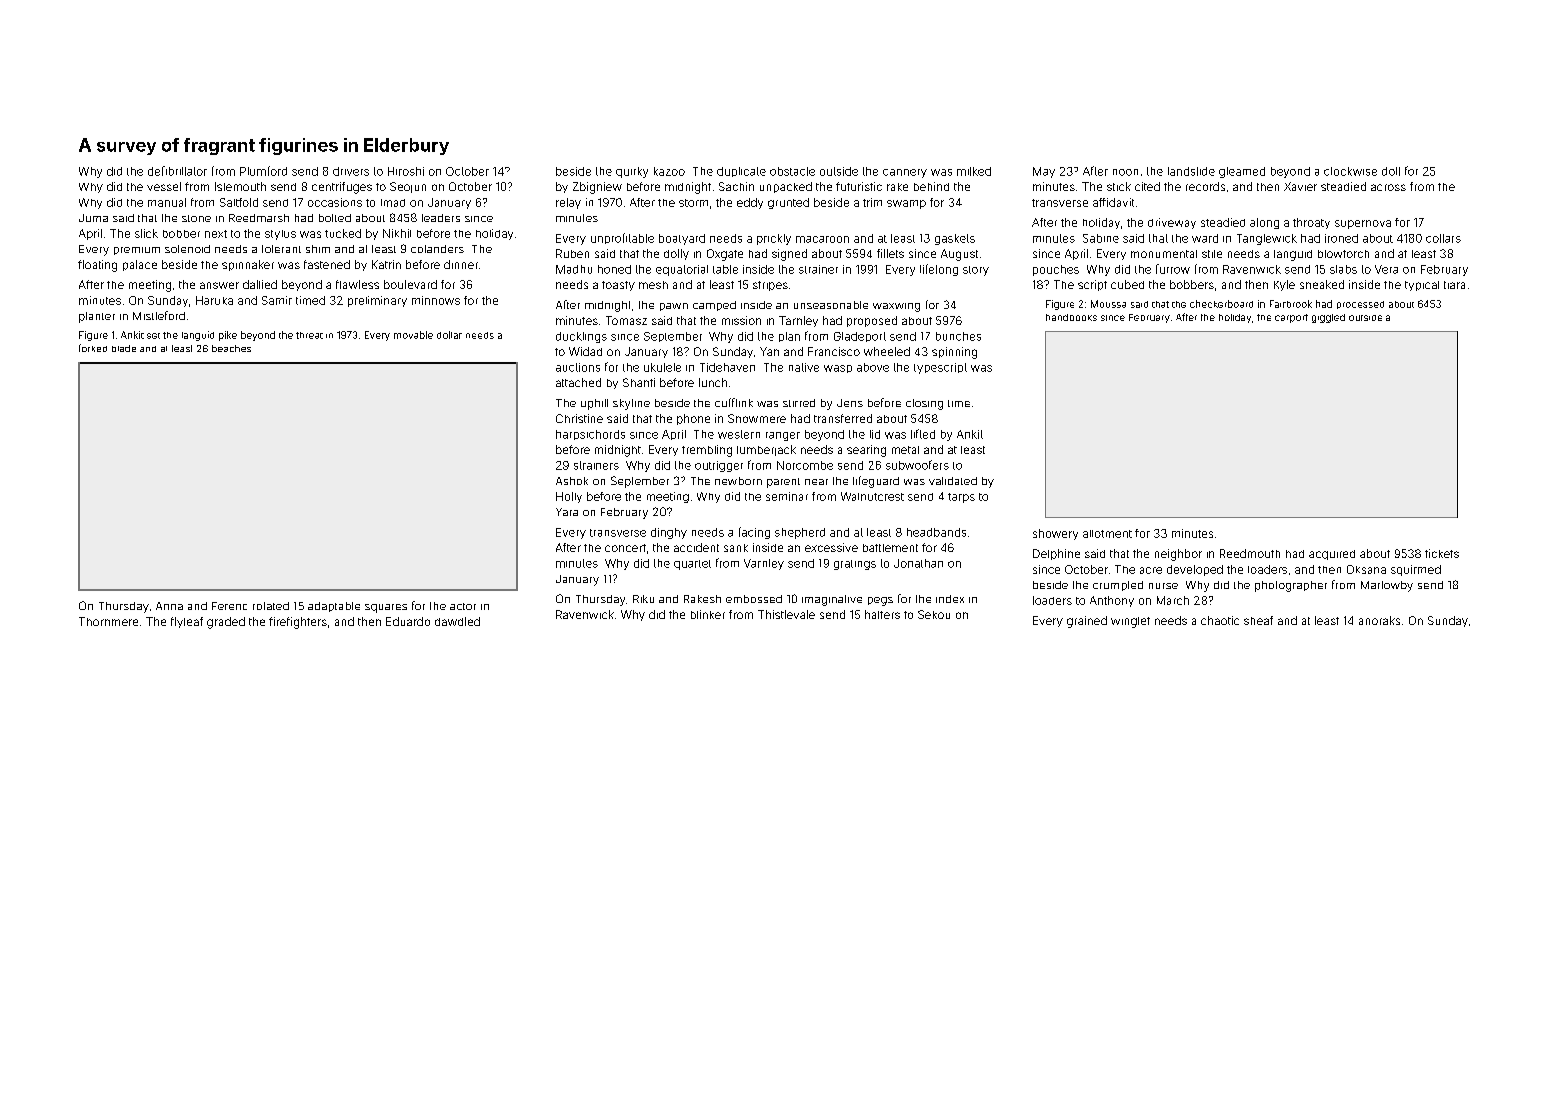 This screenshot has height=1096, width=1550. I want to click on firefighters, so click(298, 623).
